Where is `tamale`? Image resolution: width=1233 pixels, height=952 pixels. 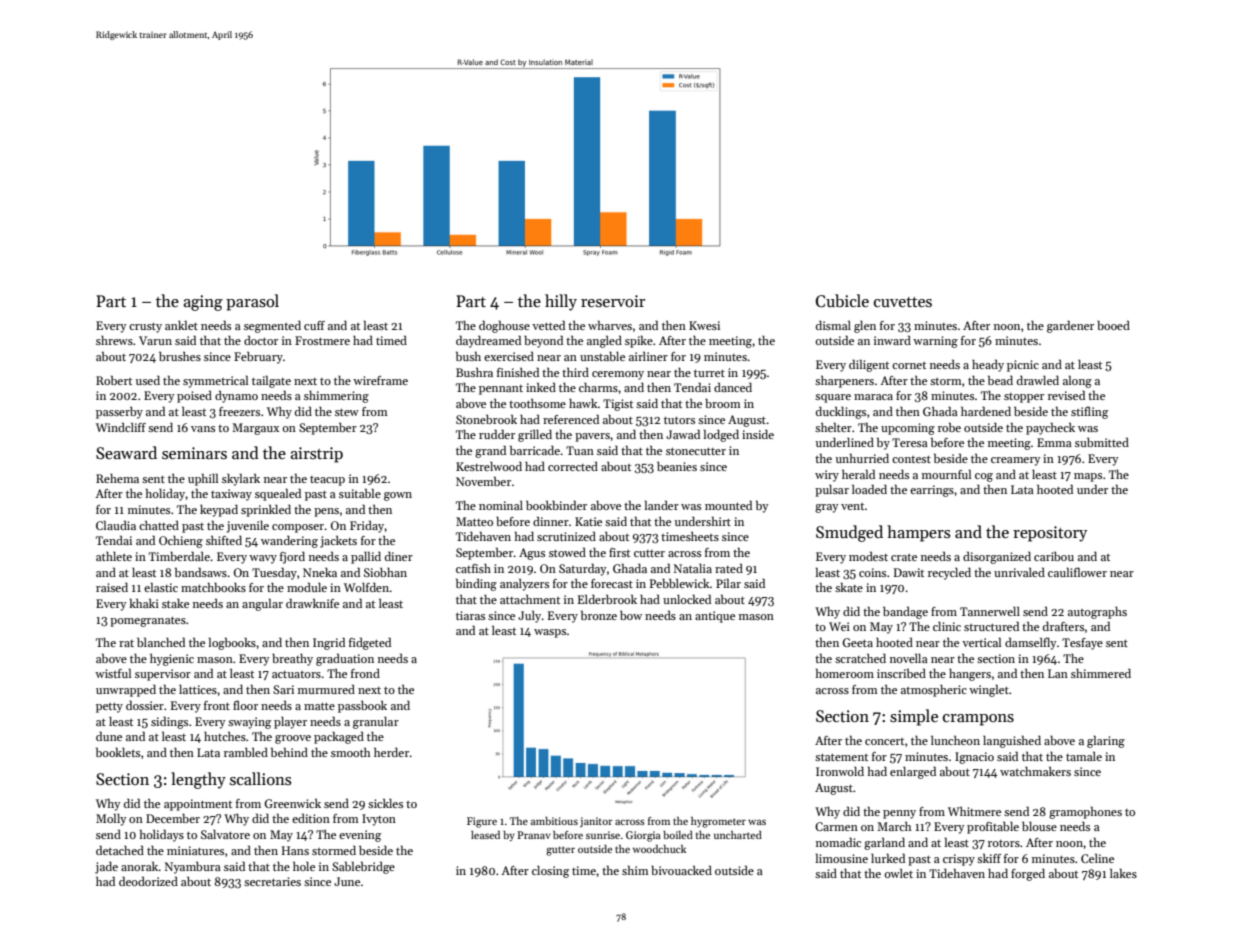 tamale is located at coordinates (1084, 756).
